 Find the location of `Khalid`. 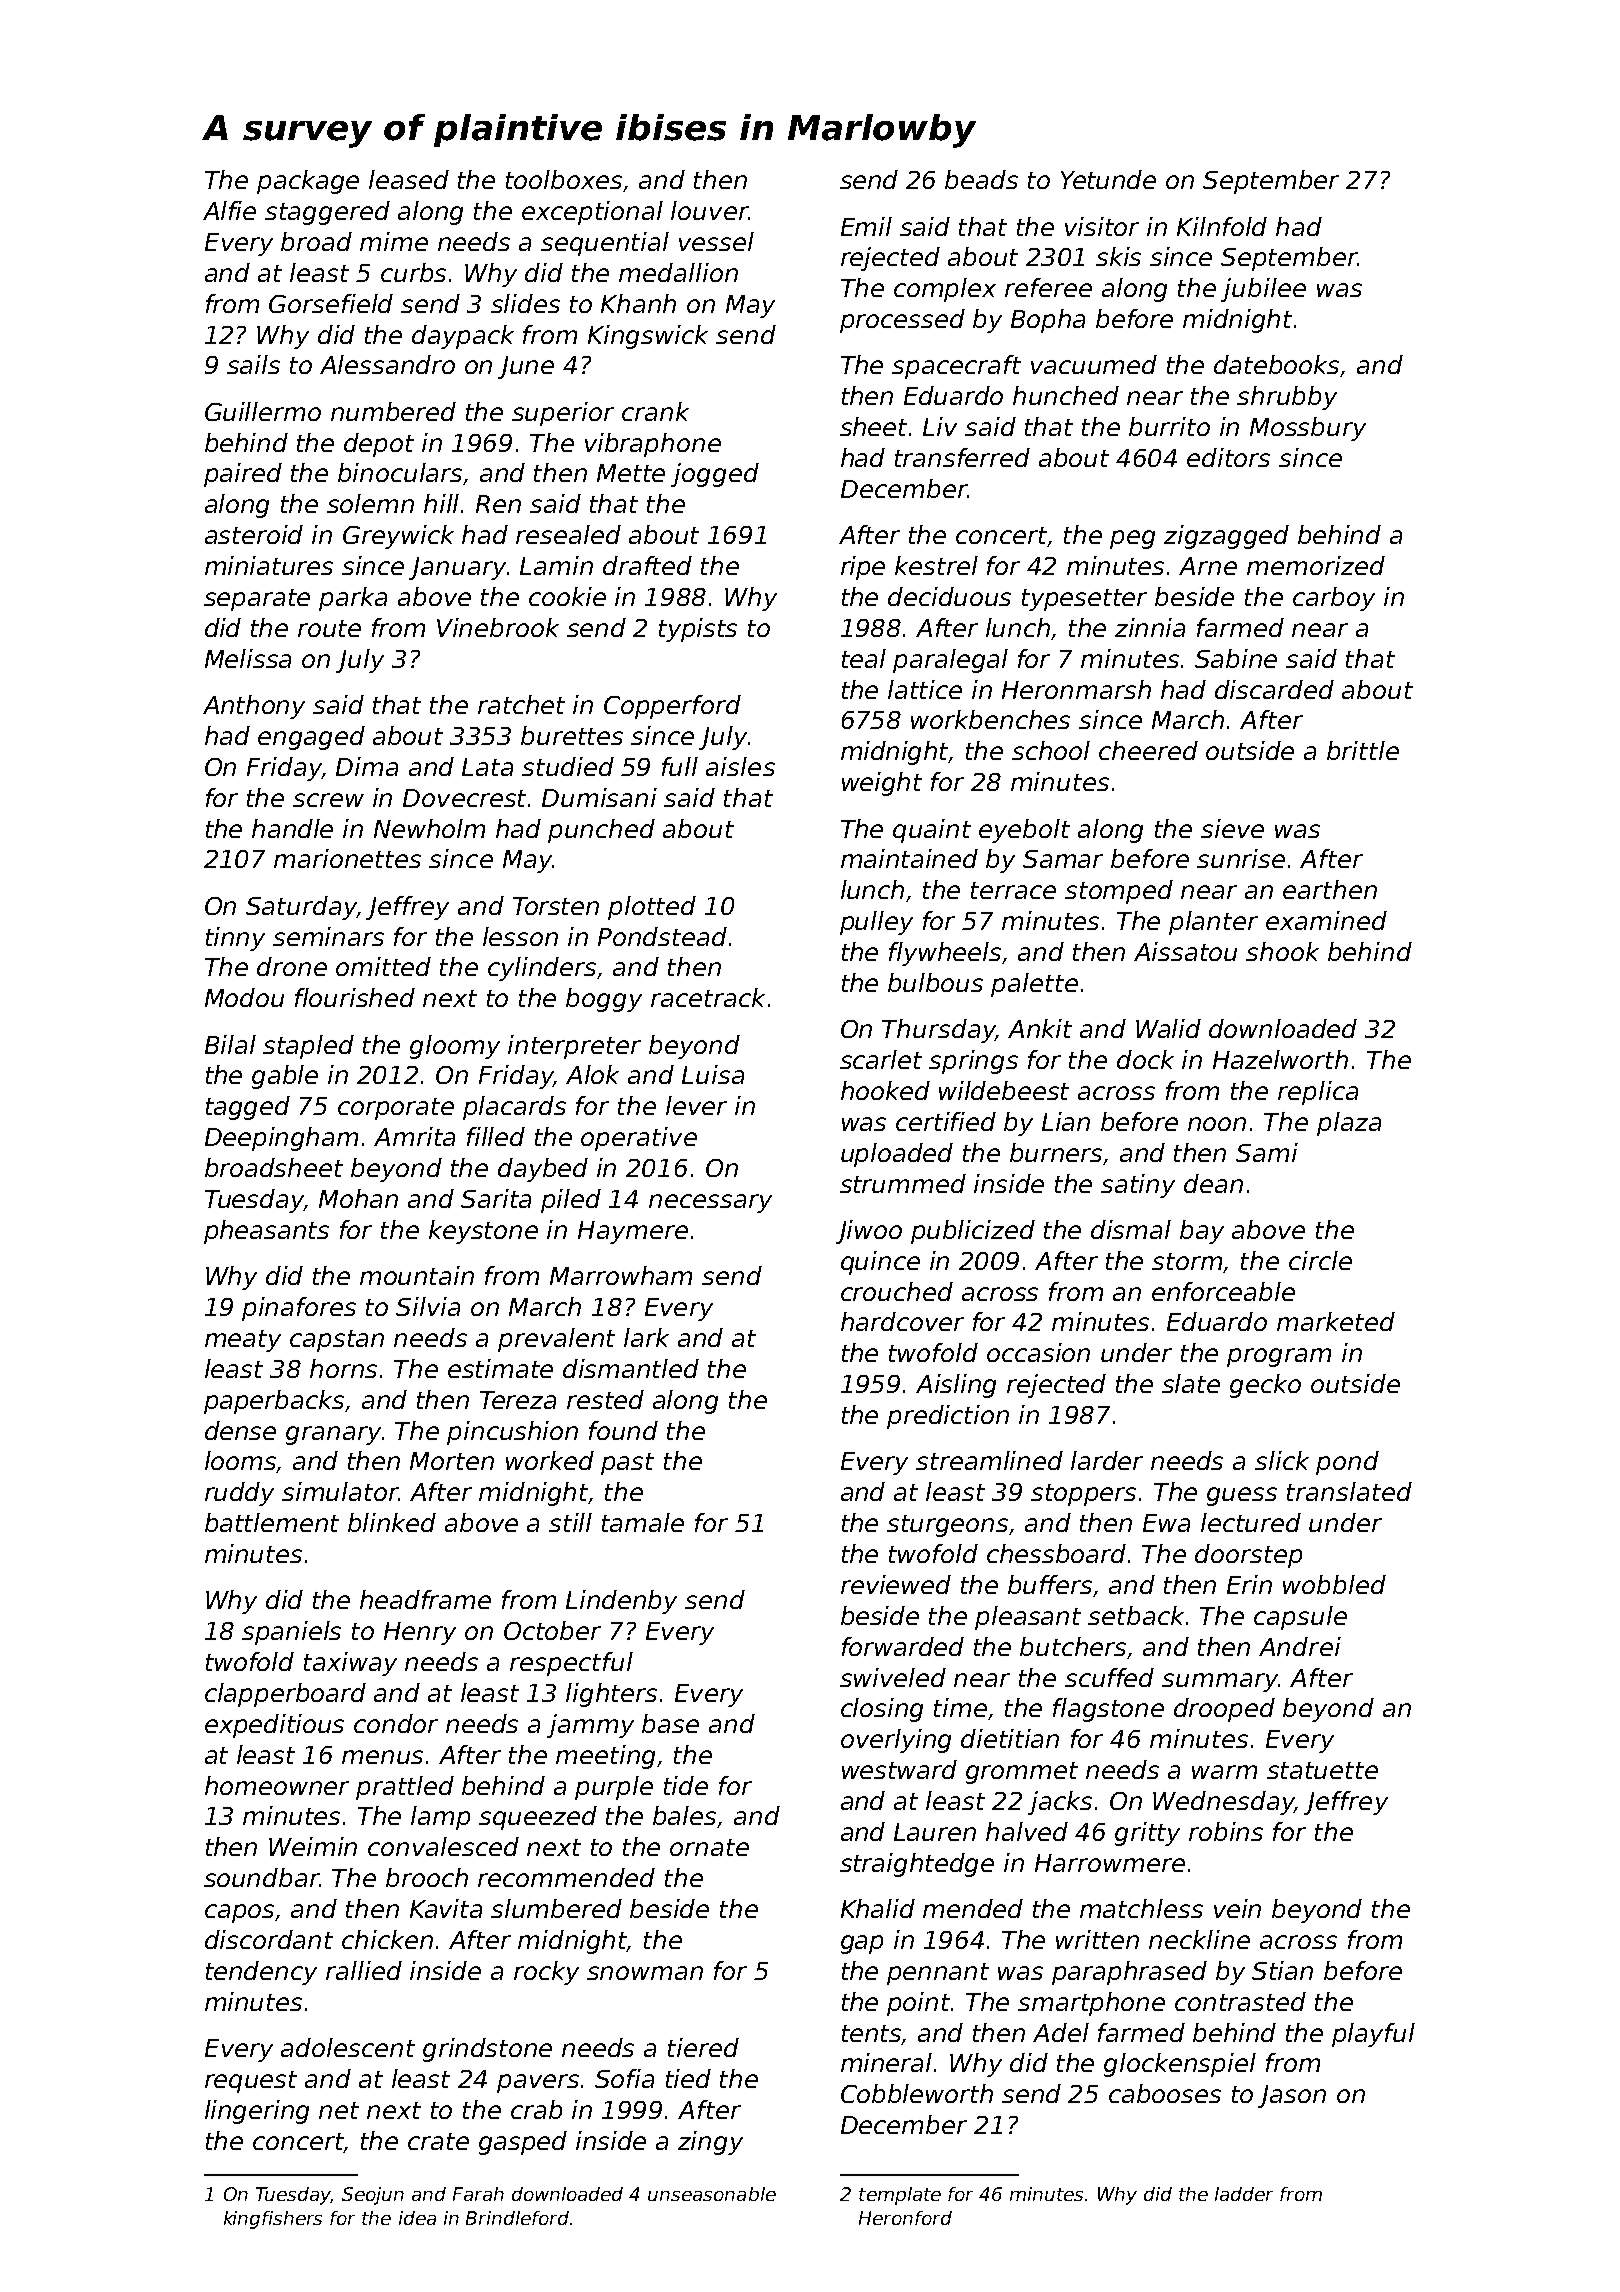

Khalid is located at coordinates (878, 1908).
